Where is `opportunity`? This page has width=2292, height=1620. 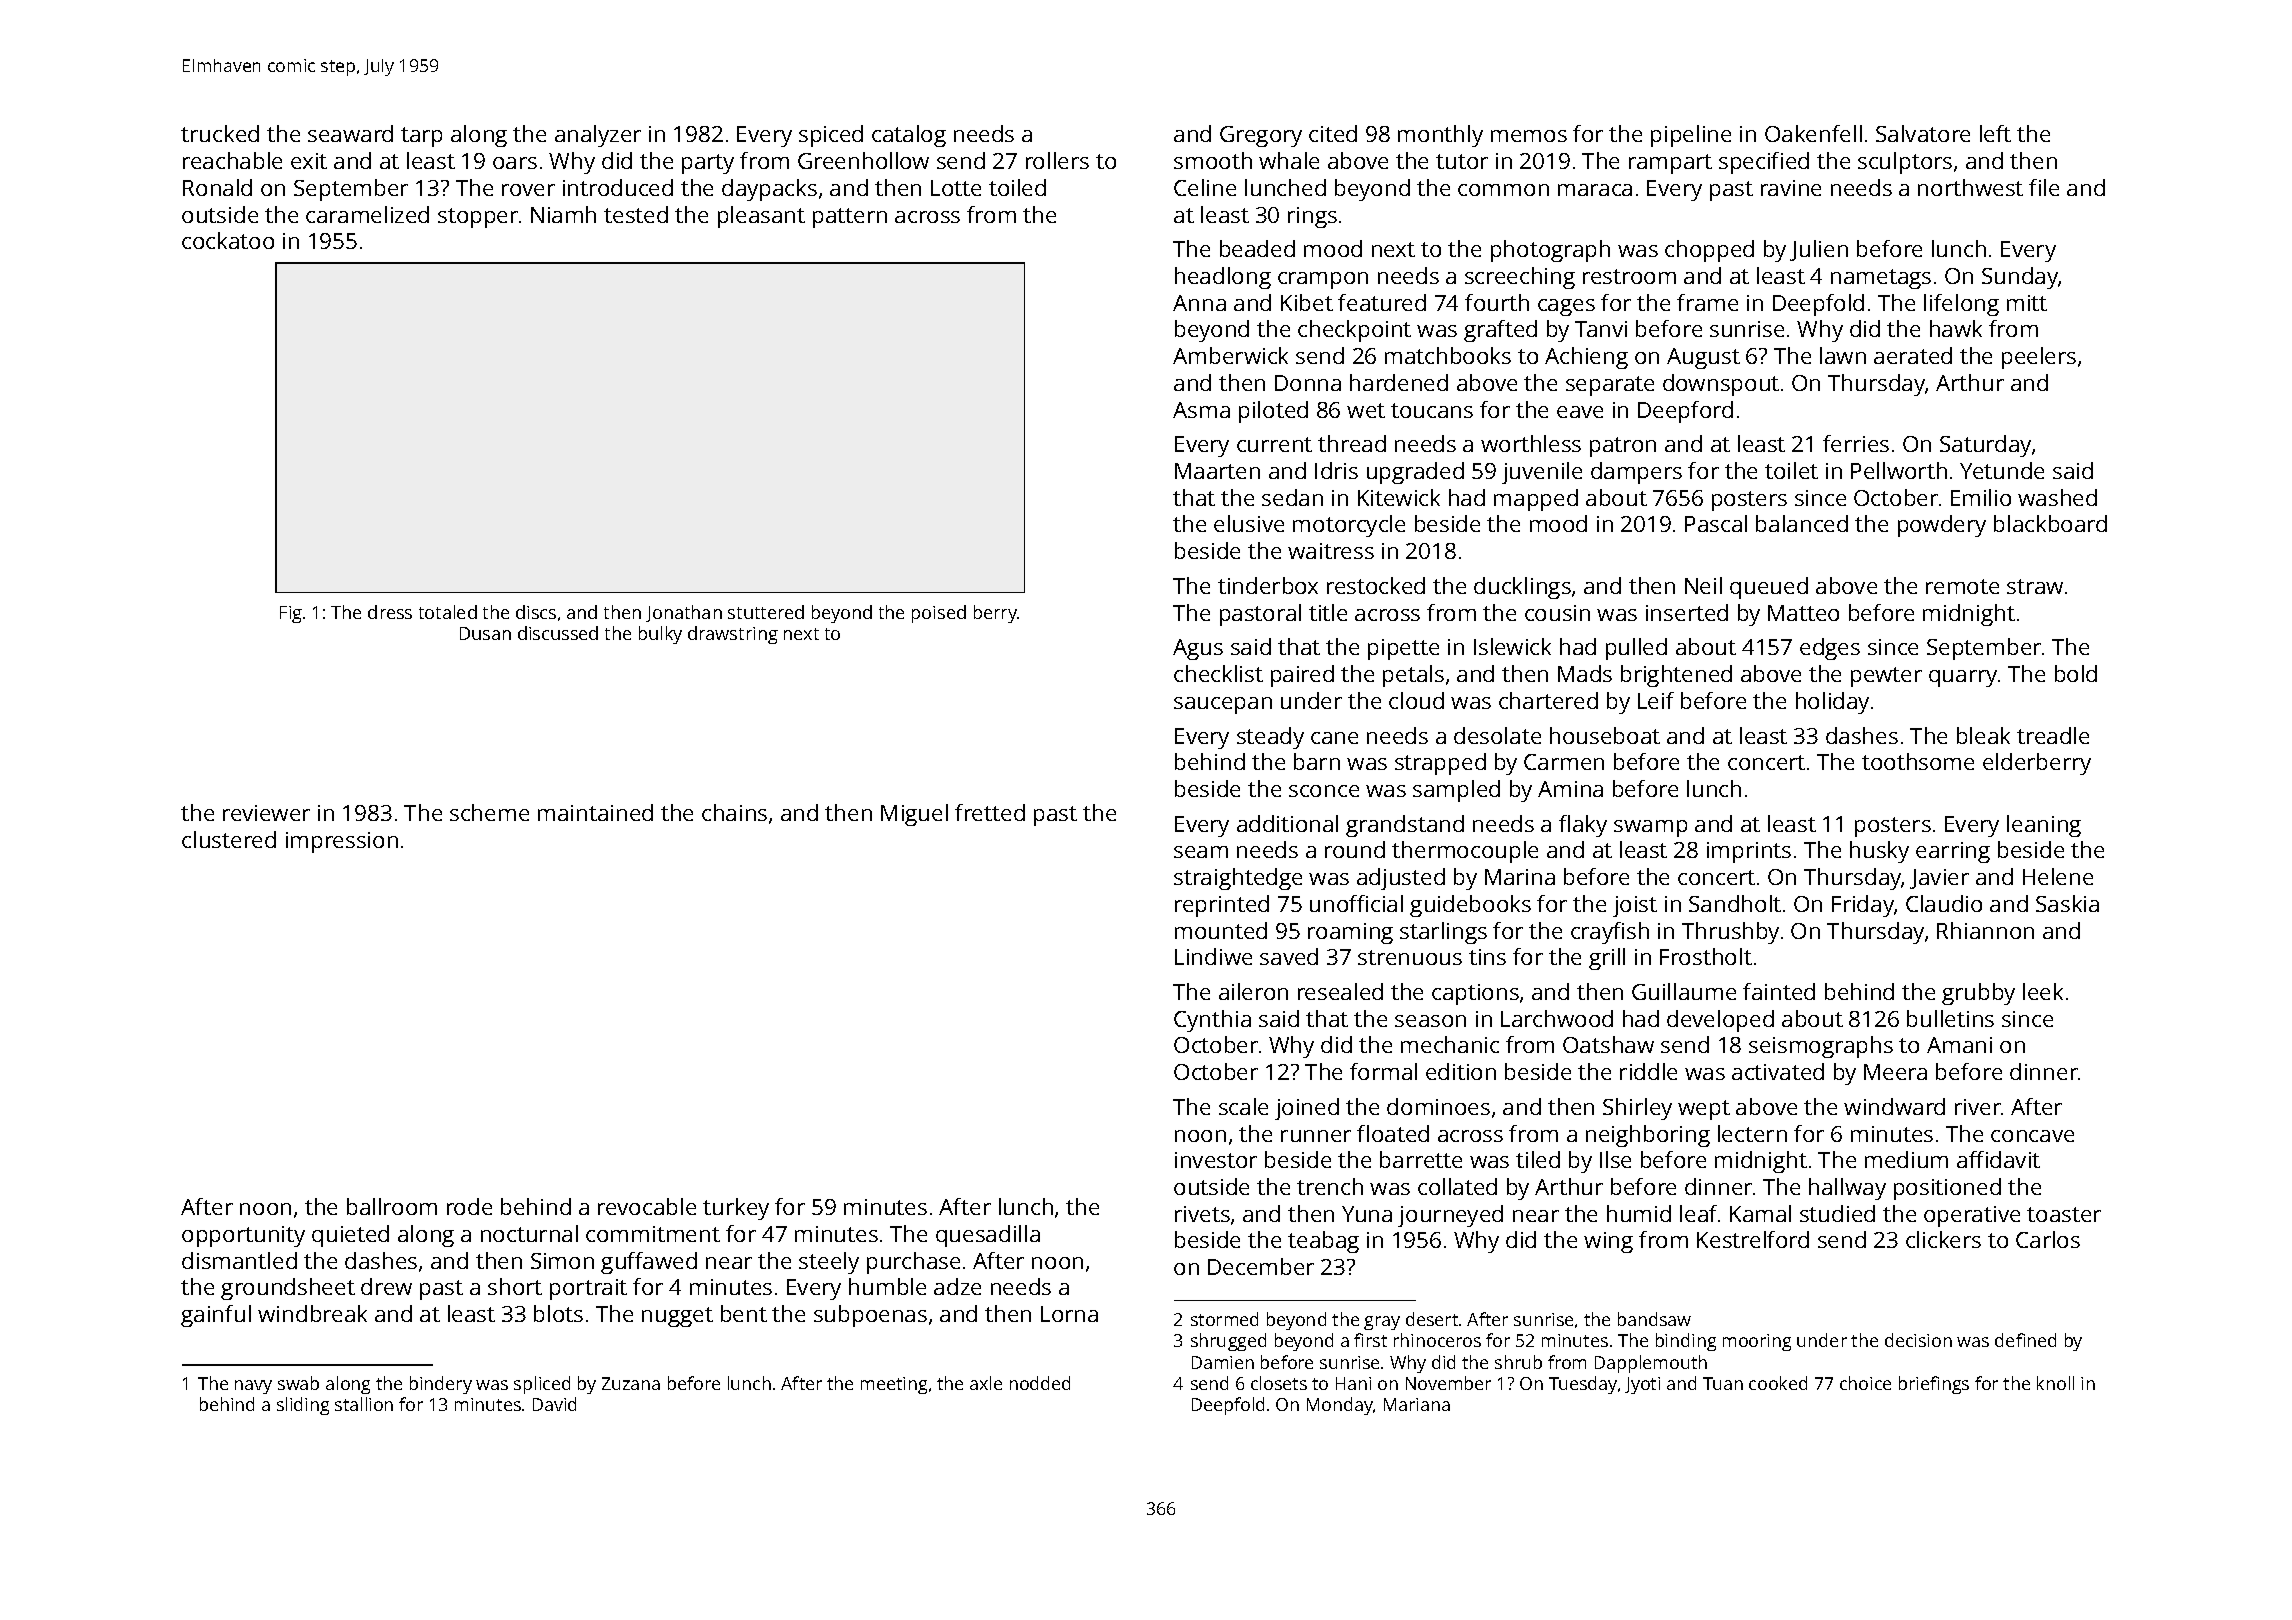 opportunity is located at coordinates (243, 1236).
